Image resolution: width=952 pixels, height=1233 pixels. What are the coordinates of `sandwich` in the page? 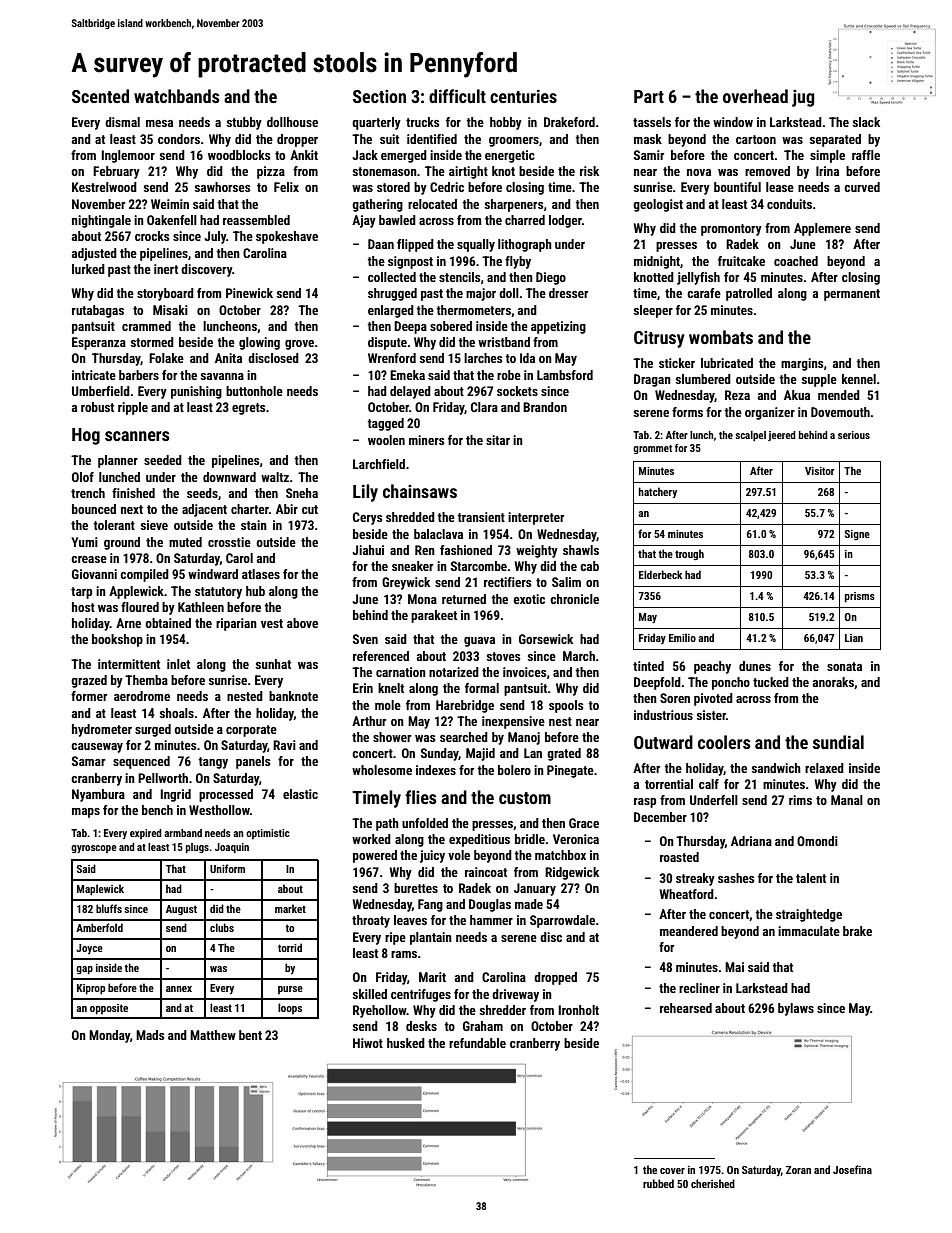 It's located at (776, 768).
